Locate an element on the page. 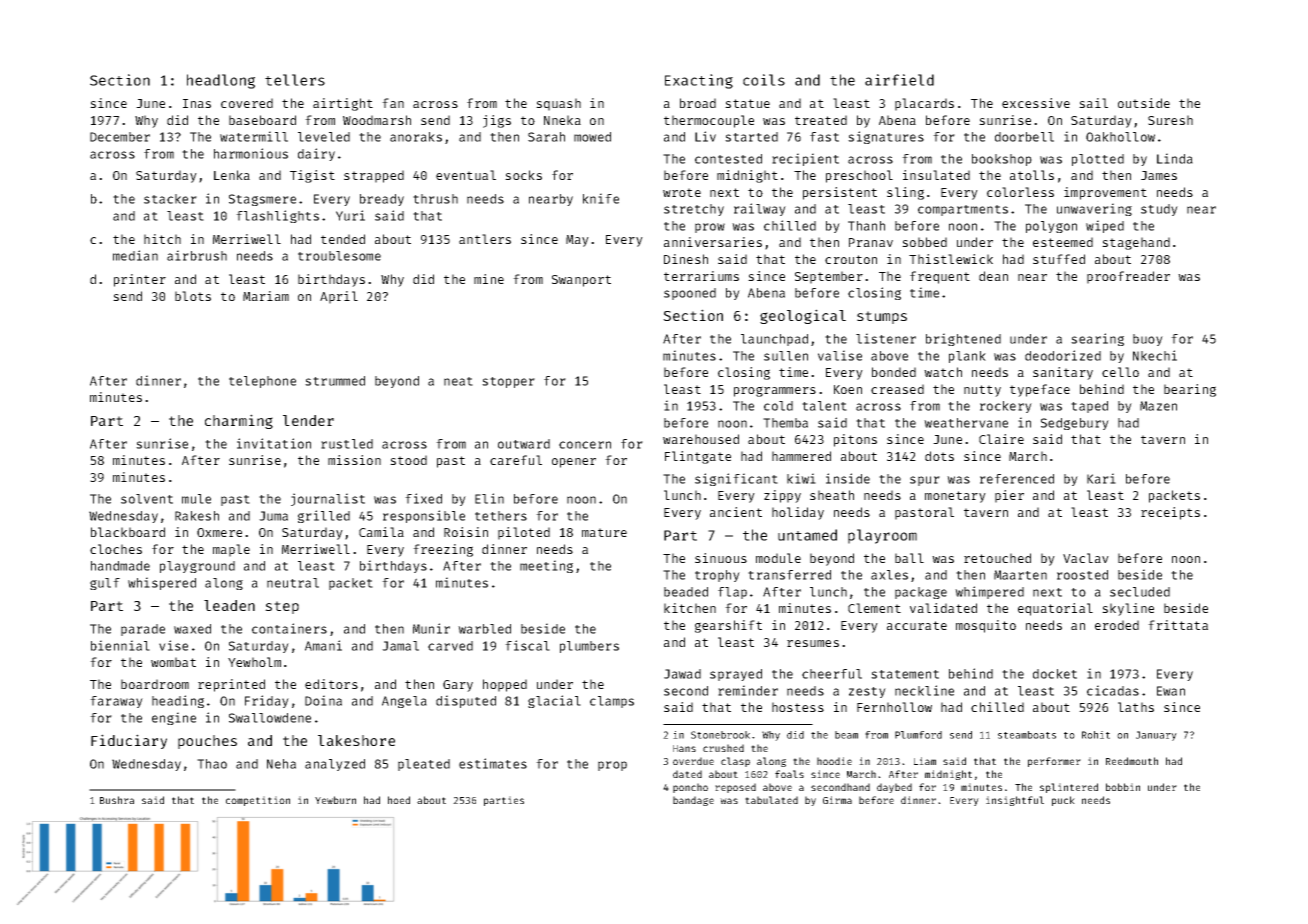  stretchy is located at coordinates (694, 210).
